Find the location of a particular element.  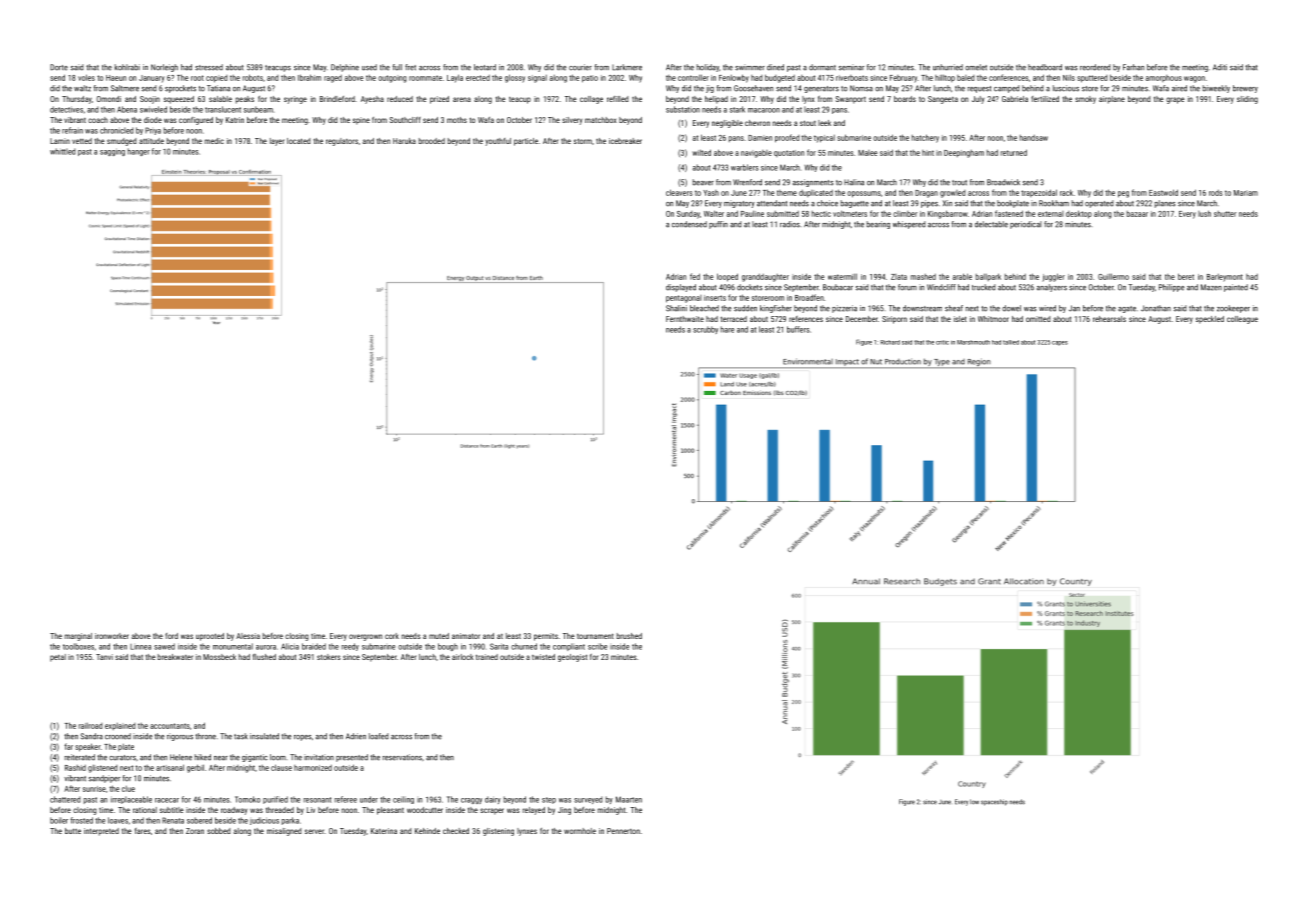

brushed is located at coordinates (629, 636).
